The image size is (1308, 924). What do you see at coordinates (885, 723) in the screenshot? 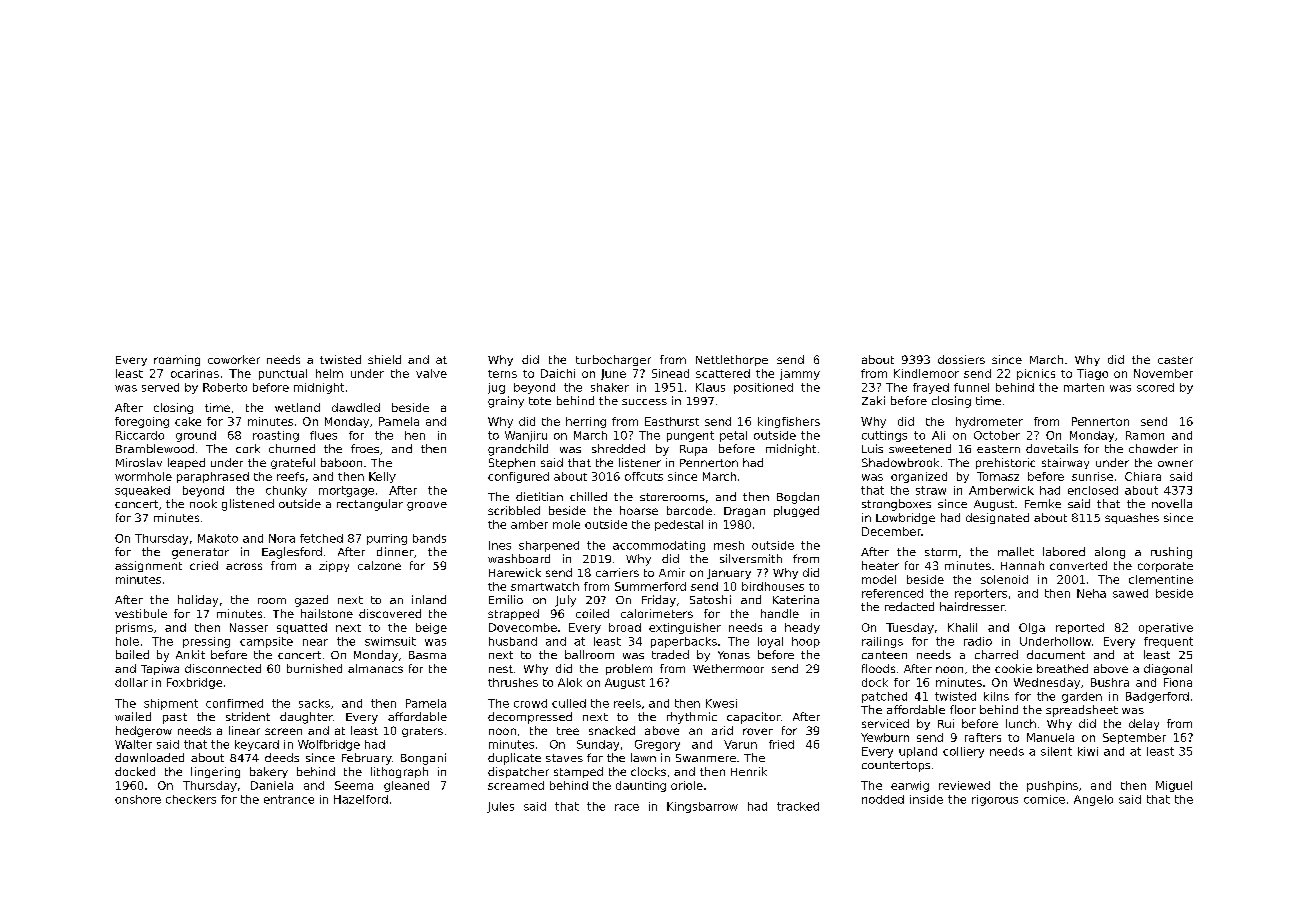
I see `serviced` at bounding box center [885, 723].
